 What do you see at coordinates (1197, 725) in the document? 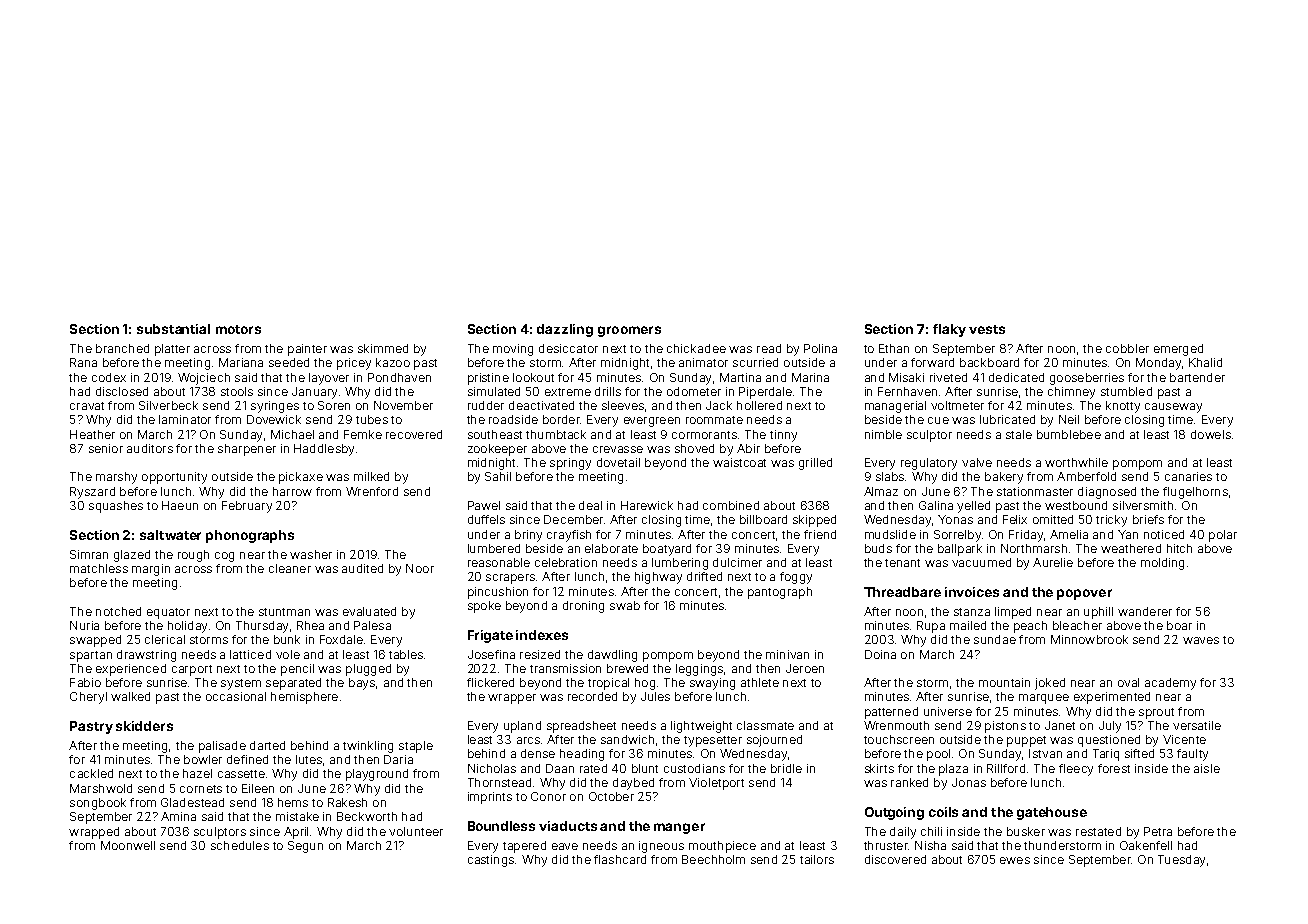
I see `versatile` at bounding box center [1197, 725].
